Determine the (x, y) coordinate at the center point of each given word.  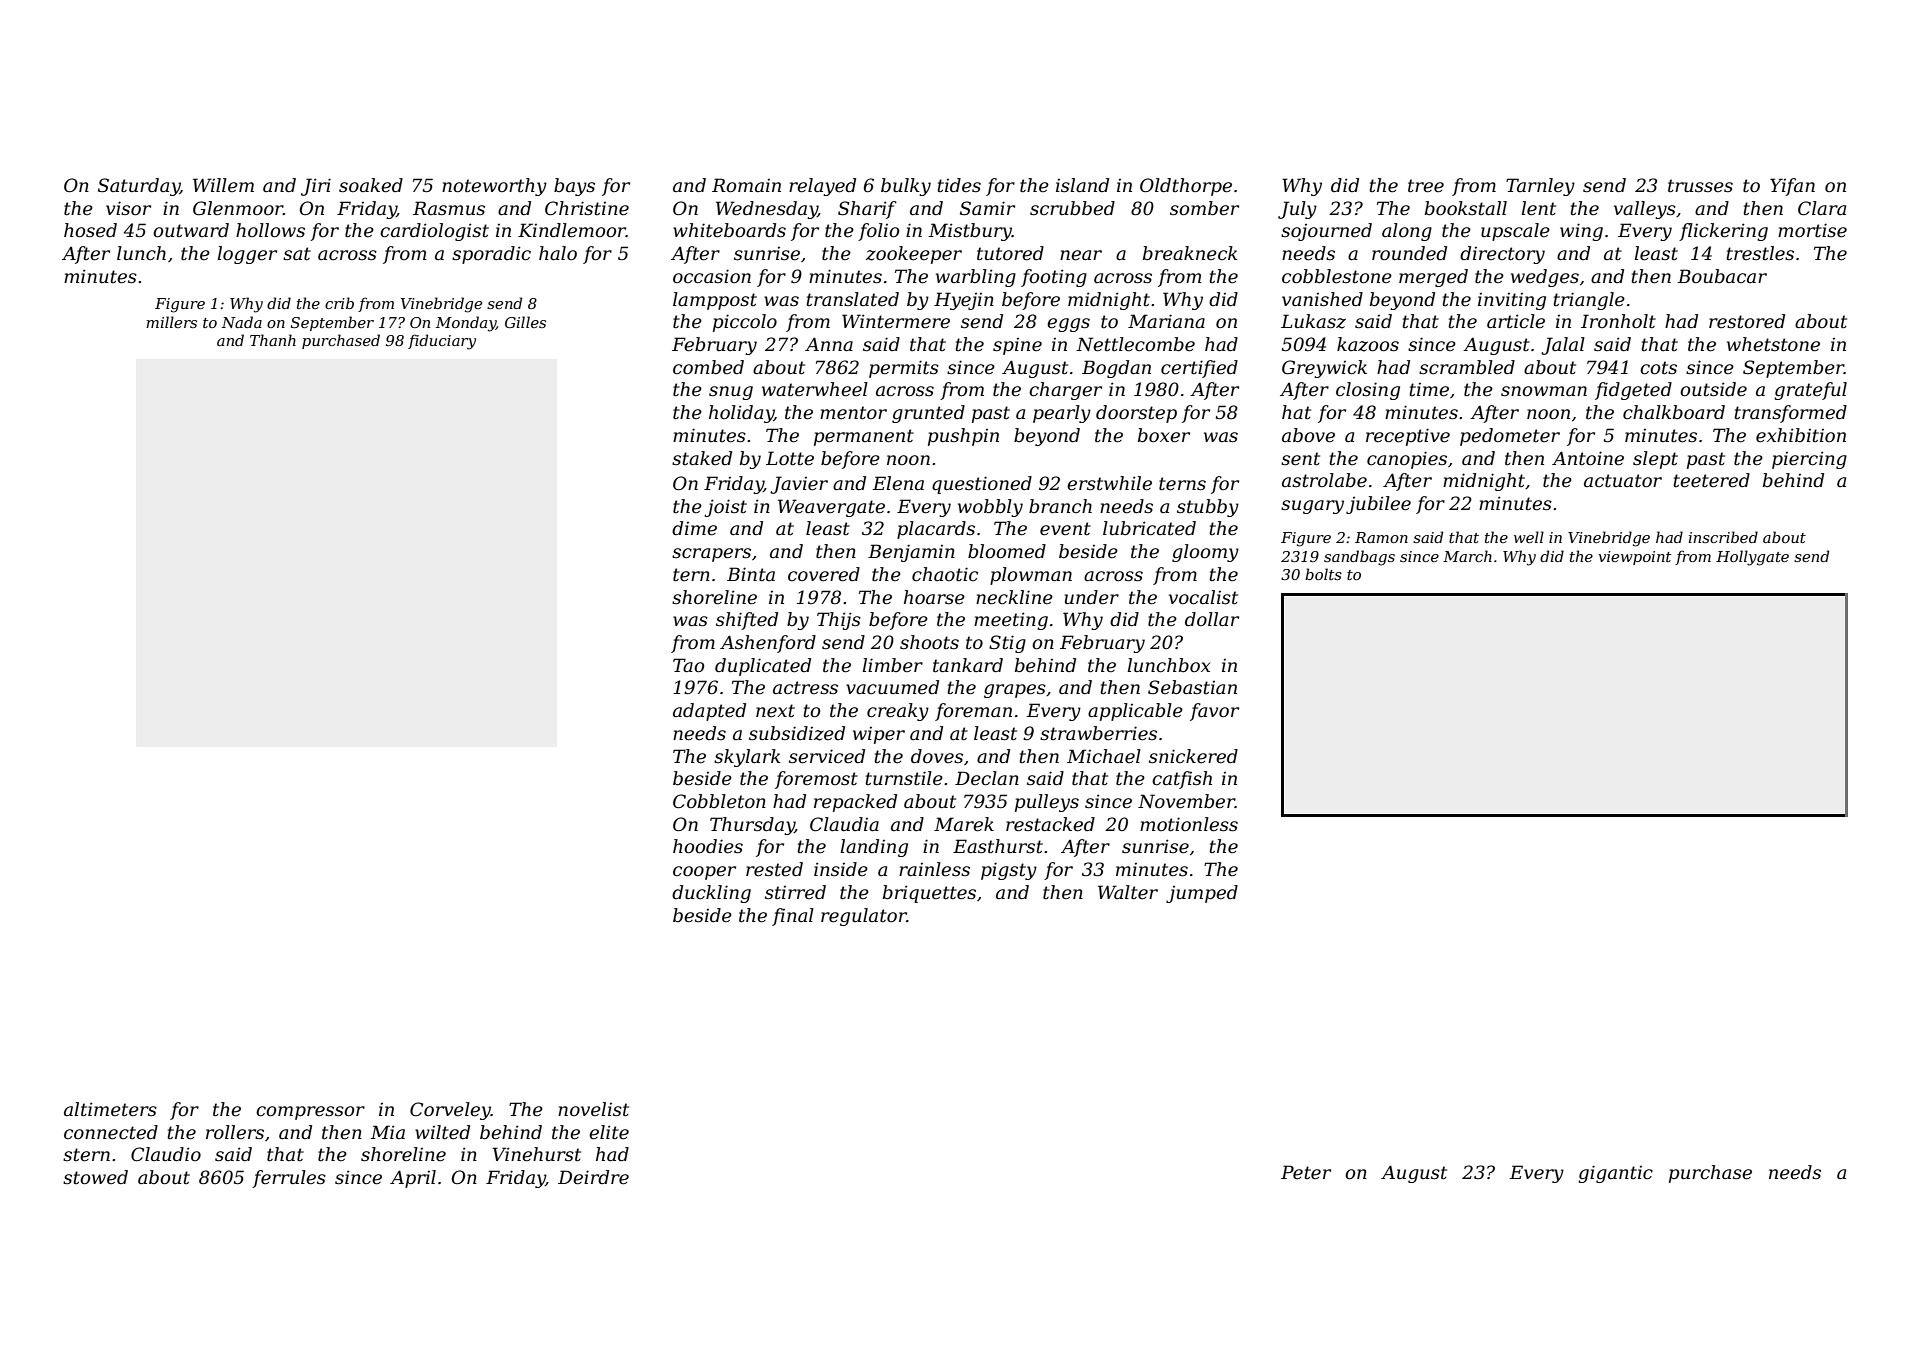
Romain (746, 185)
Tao (688, 665)
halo (558, 253)
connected (111, 1132)
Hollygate (1752, 558)
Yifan (1792, 187)
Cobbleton (719, 801)
